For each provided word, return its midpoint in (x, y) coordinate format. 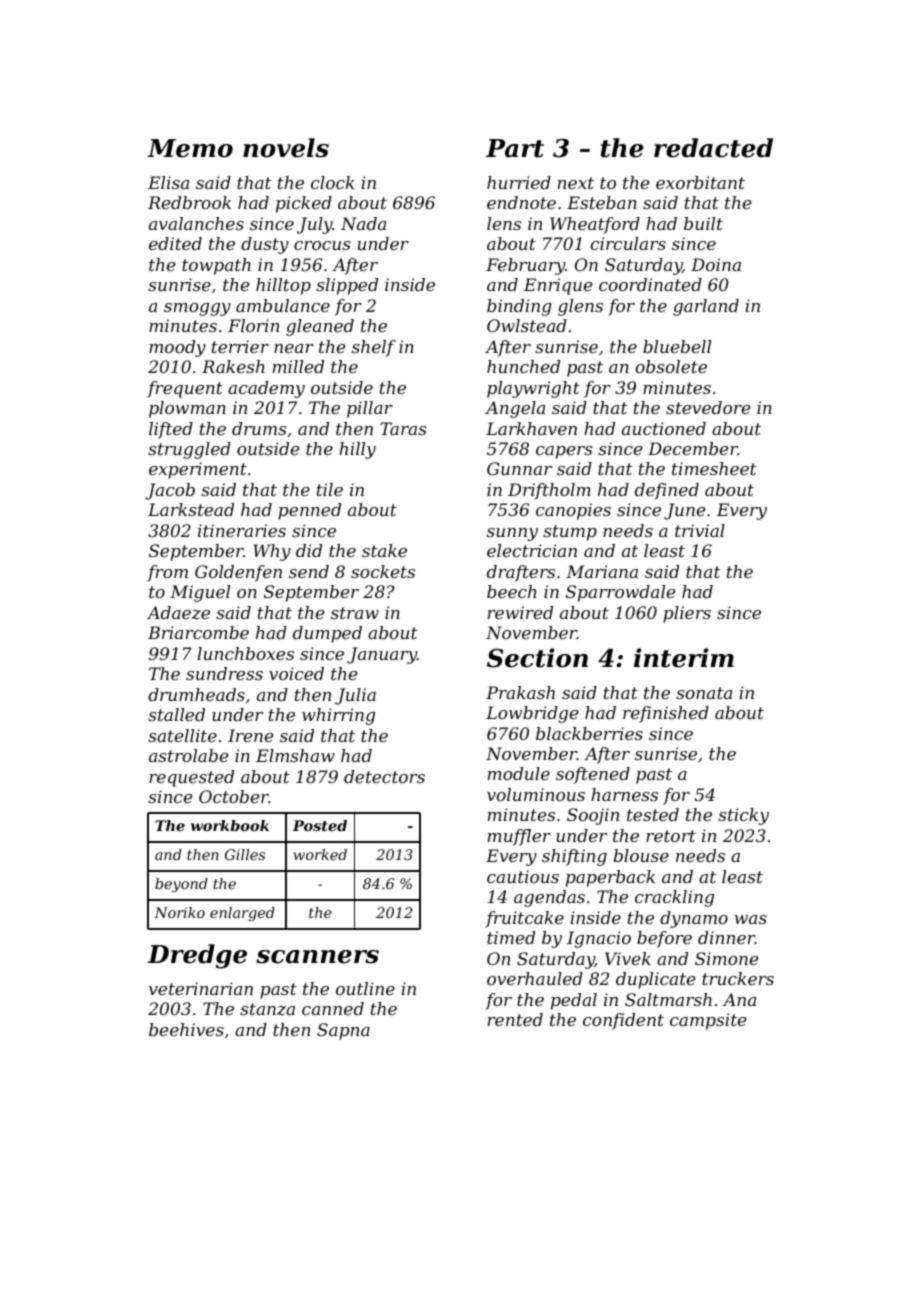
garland (706, 307)
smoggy (197, 309)
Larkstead (191, 509)
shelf (374, 348)
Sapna (343, 1031)
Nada (363, 223)
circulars (628, 243)
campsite (708, 1021)
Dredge (197, 956)
